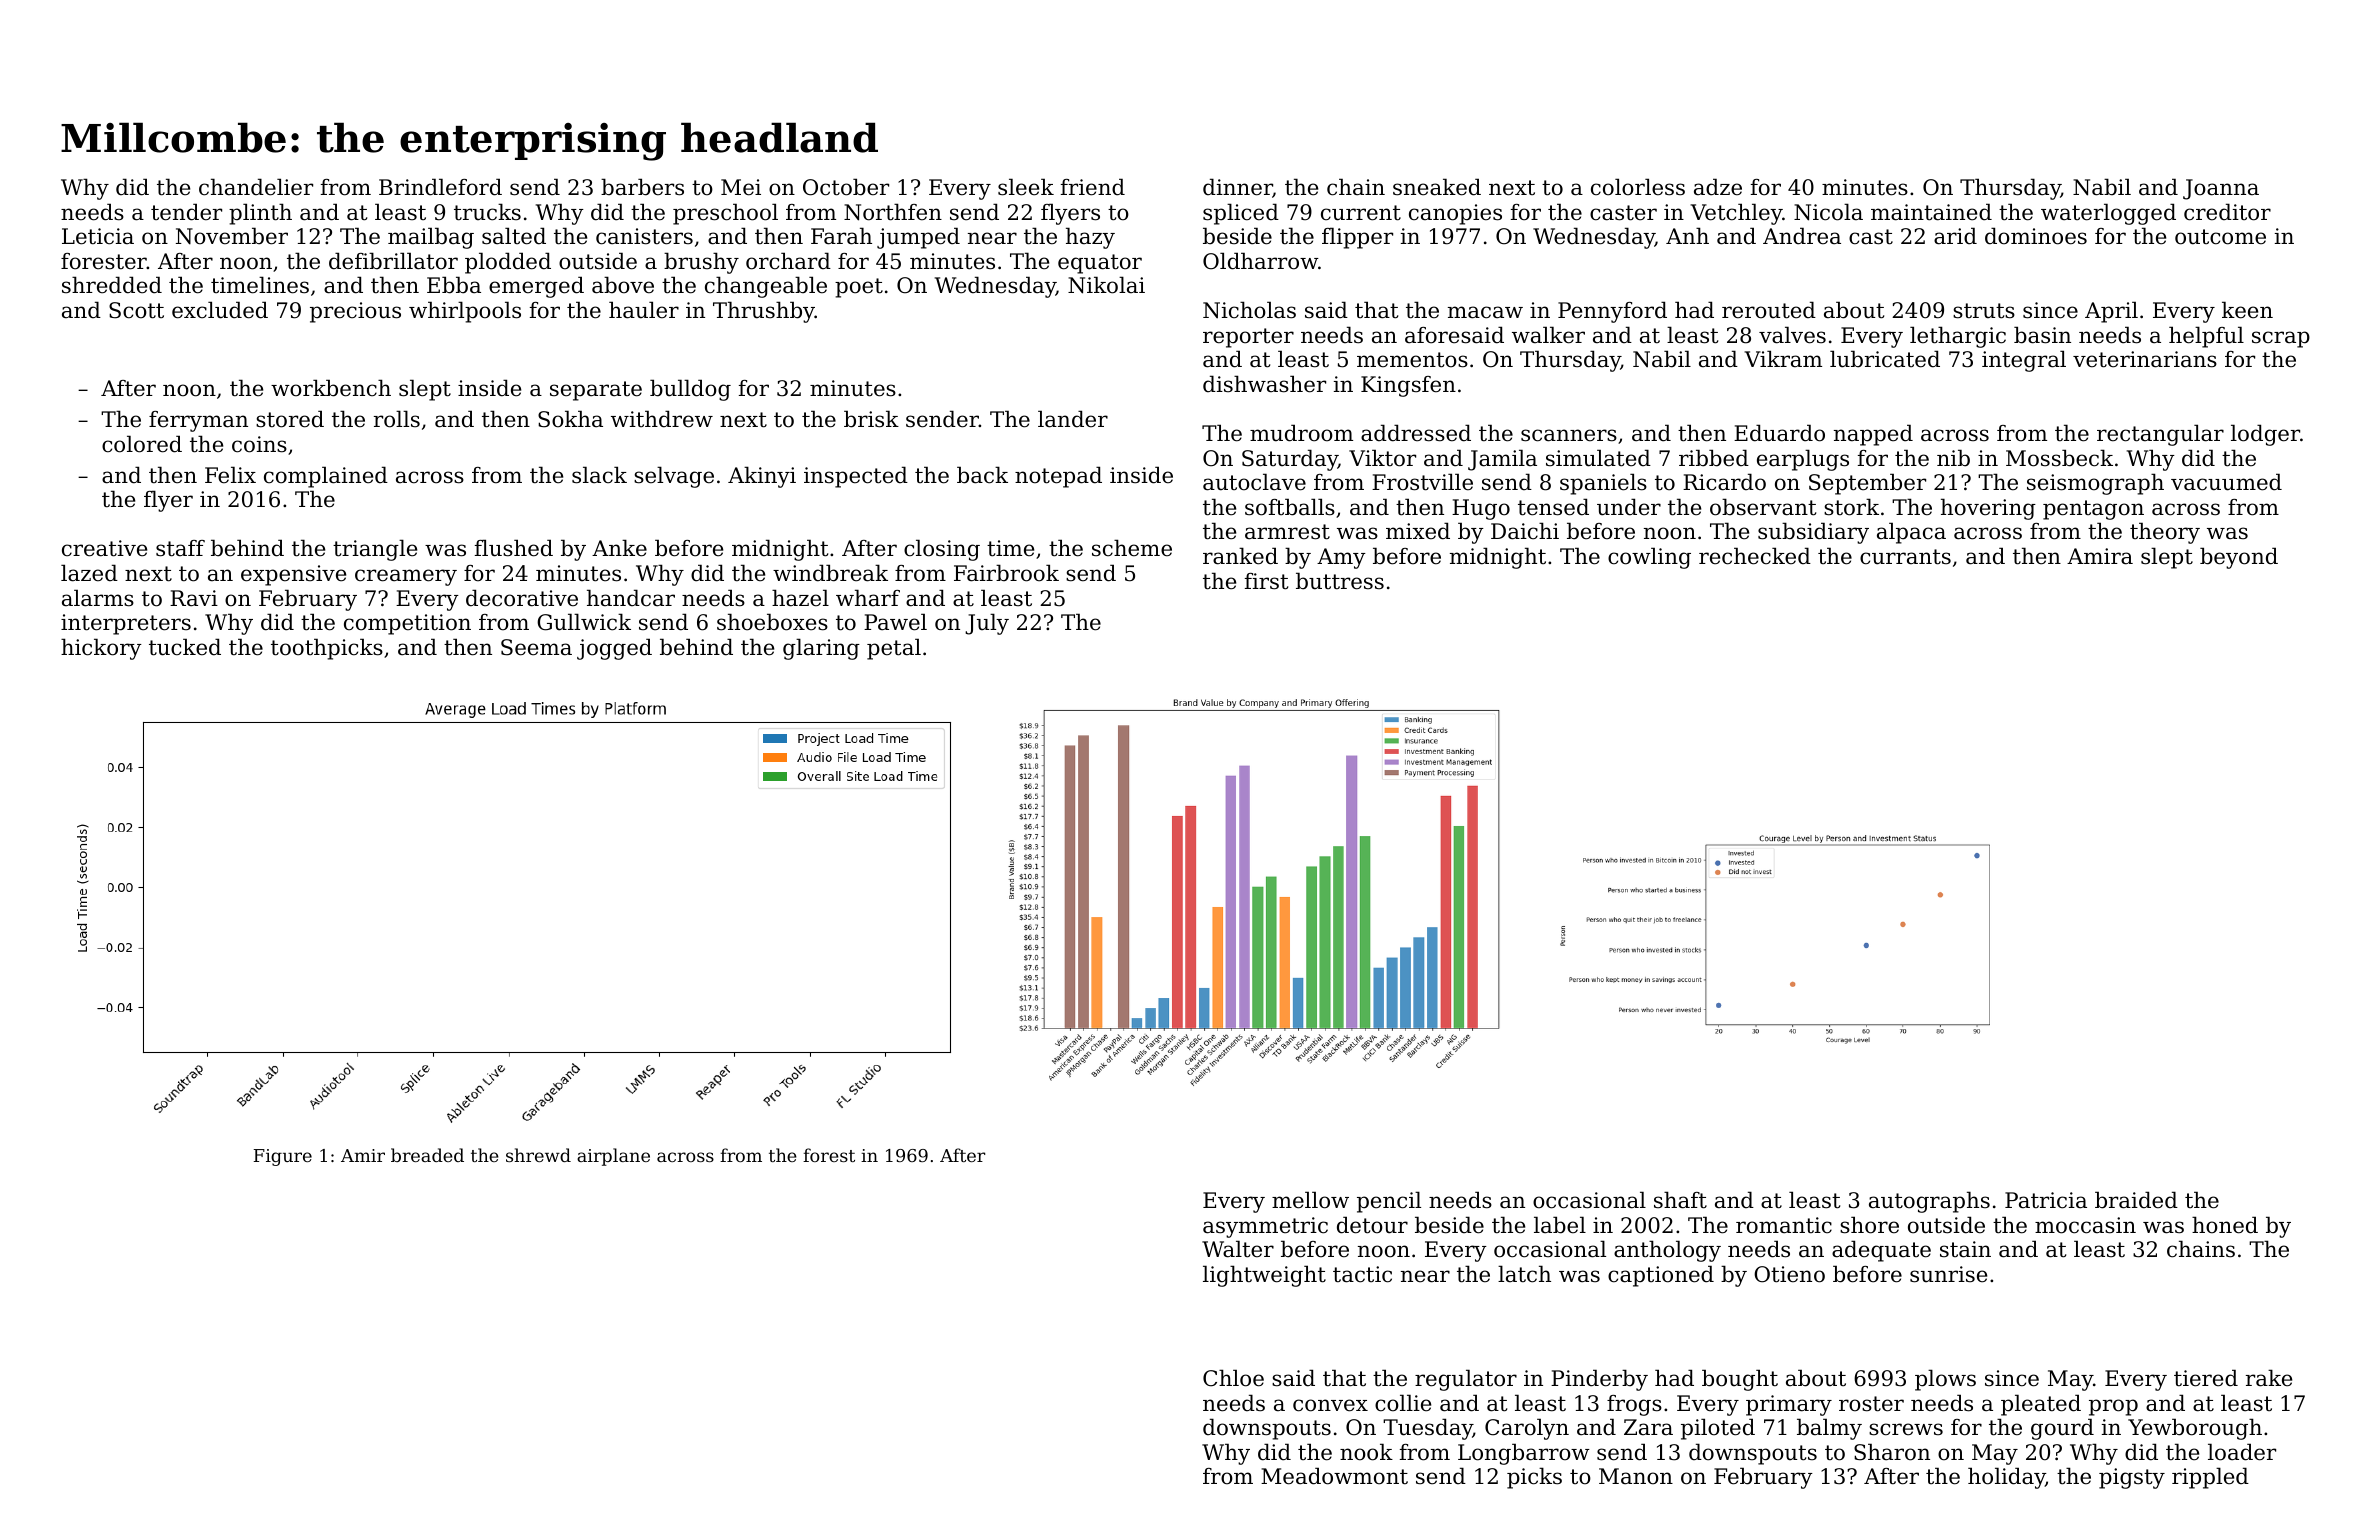 The height and width of the screenshot is (1540, 2380). What do you see at coordinates (1389, 1202) in the screenshot?
I see `pencil` at bounding box center [1389, 1202].
